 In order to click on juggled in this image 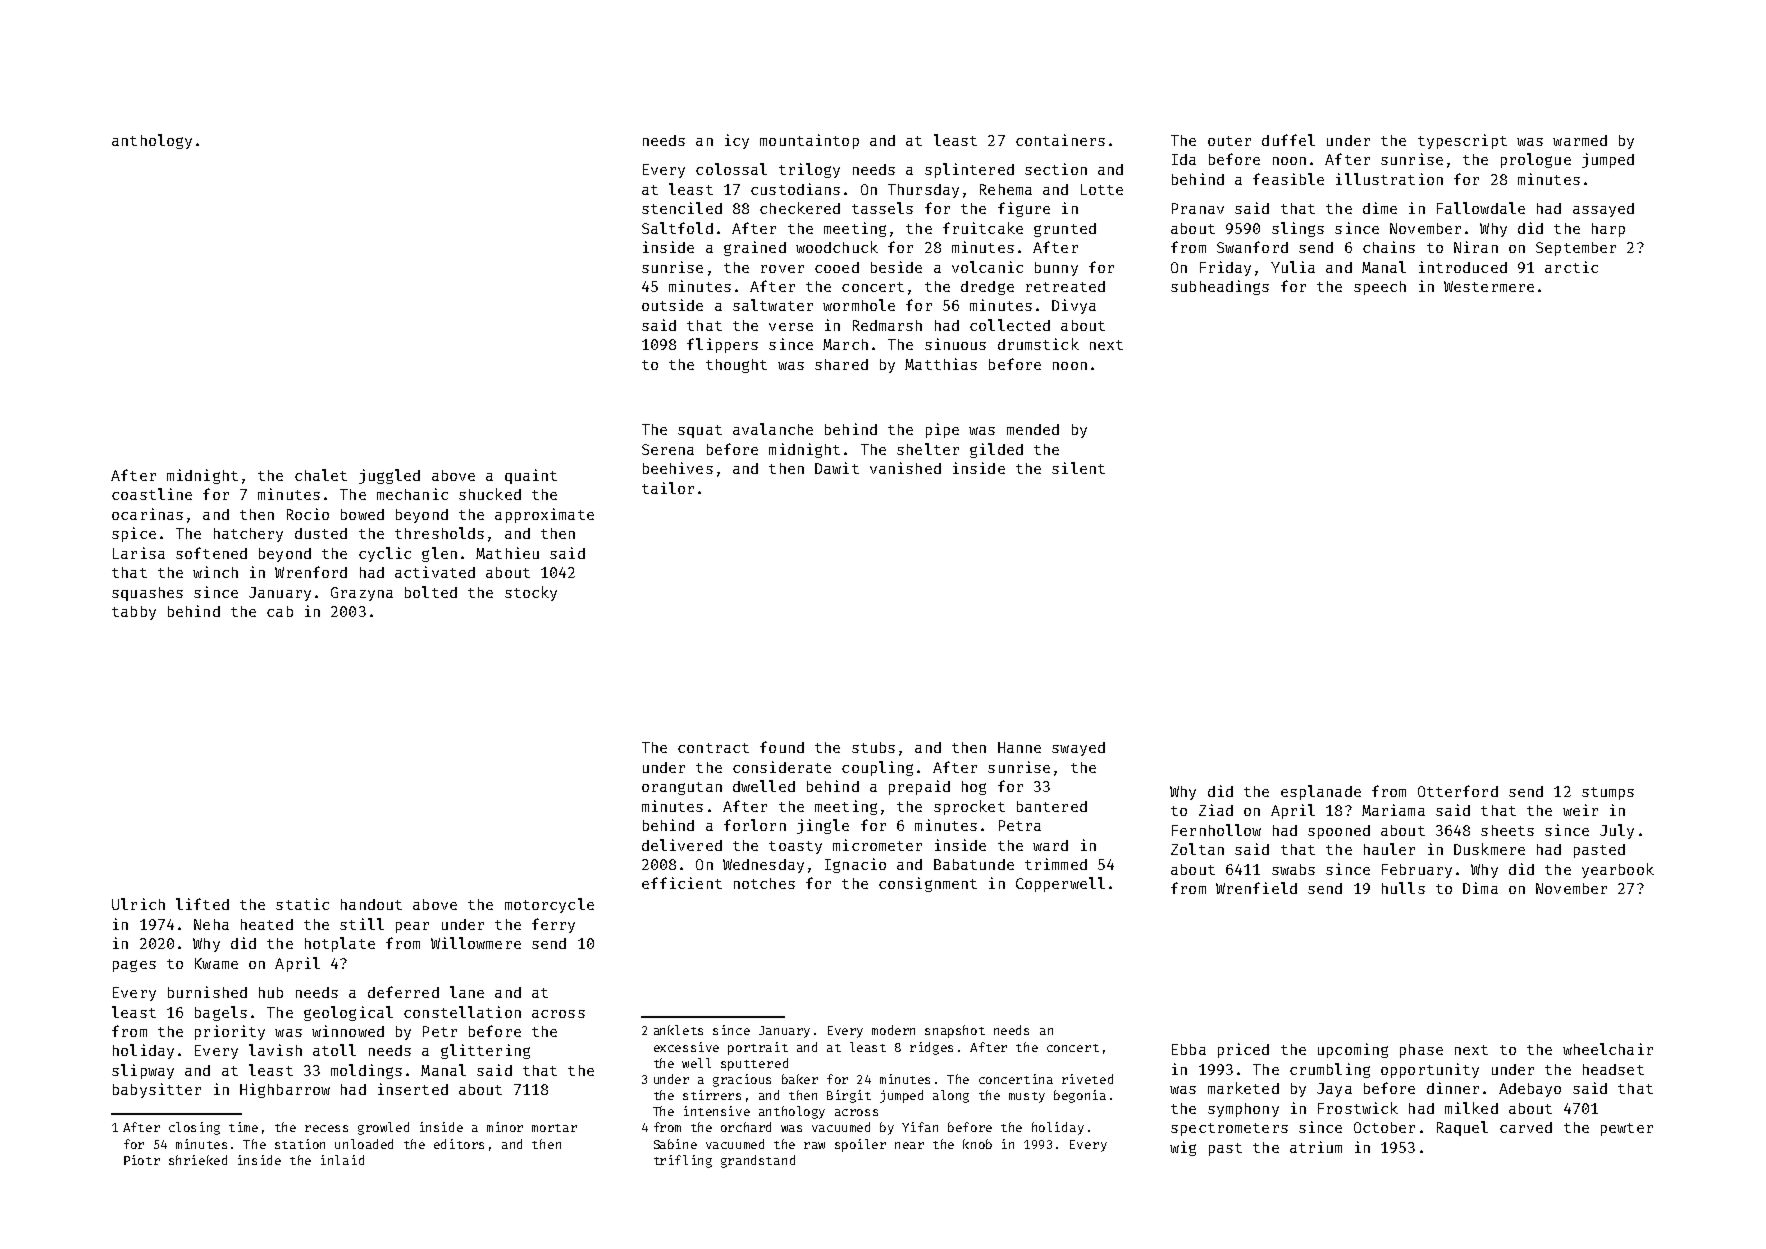, I will do `click(389, 476)`.
